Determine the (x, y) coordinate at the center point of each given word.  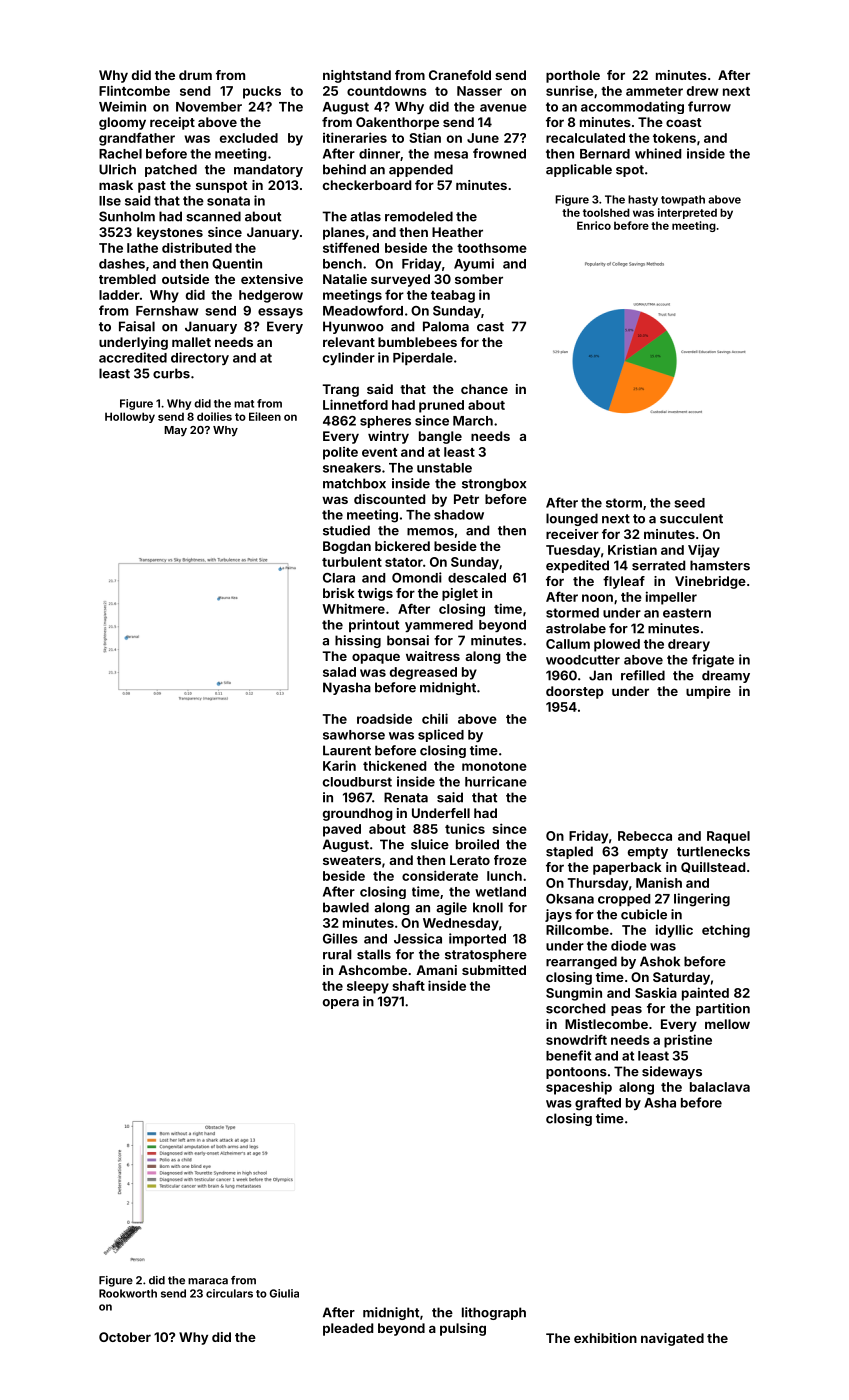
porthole (573, 76)
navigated (672, 1339)
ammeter (654, 91)
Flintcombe (134, 90)
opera (341, 1004)
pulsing (463, 1329)
